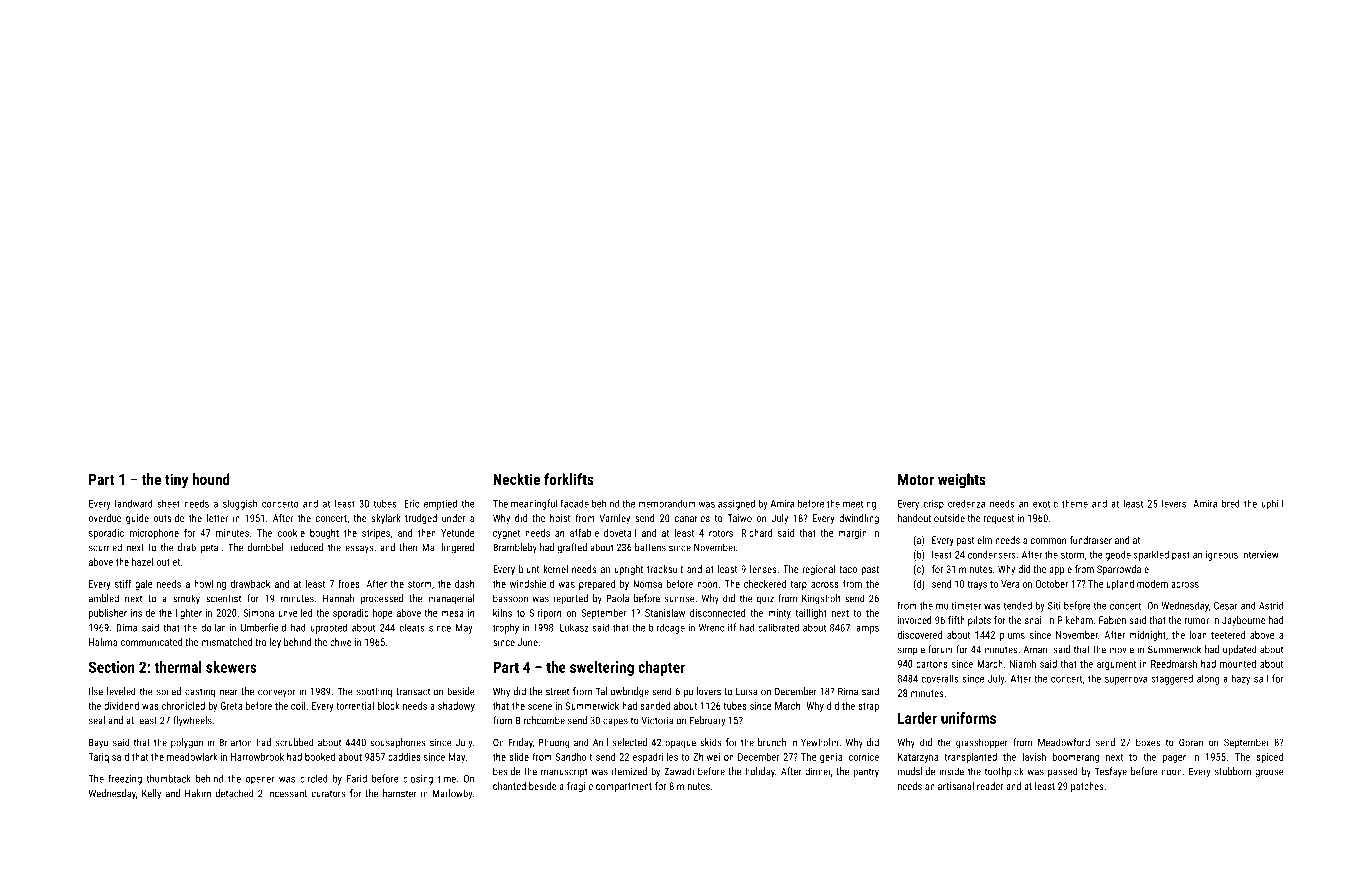  Describe the element at coordinates (778, 627) in the screenshot. I see `calibrated` at that location.
